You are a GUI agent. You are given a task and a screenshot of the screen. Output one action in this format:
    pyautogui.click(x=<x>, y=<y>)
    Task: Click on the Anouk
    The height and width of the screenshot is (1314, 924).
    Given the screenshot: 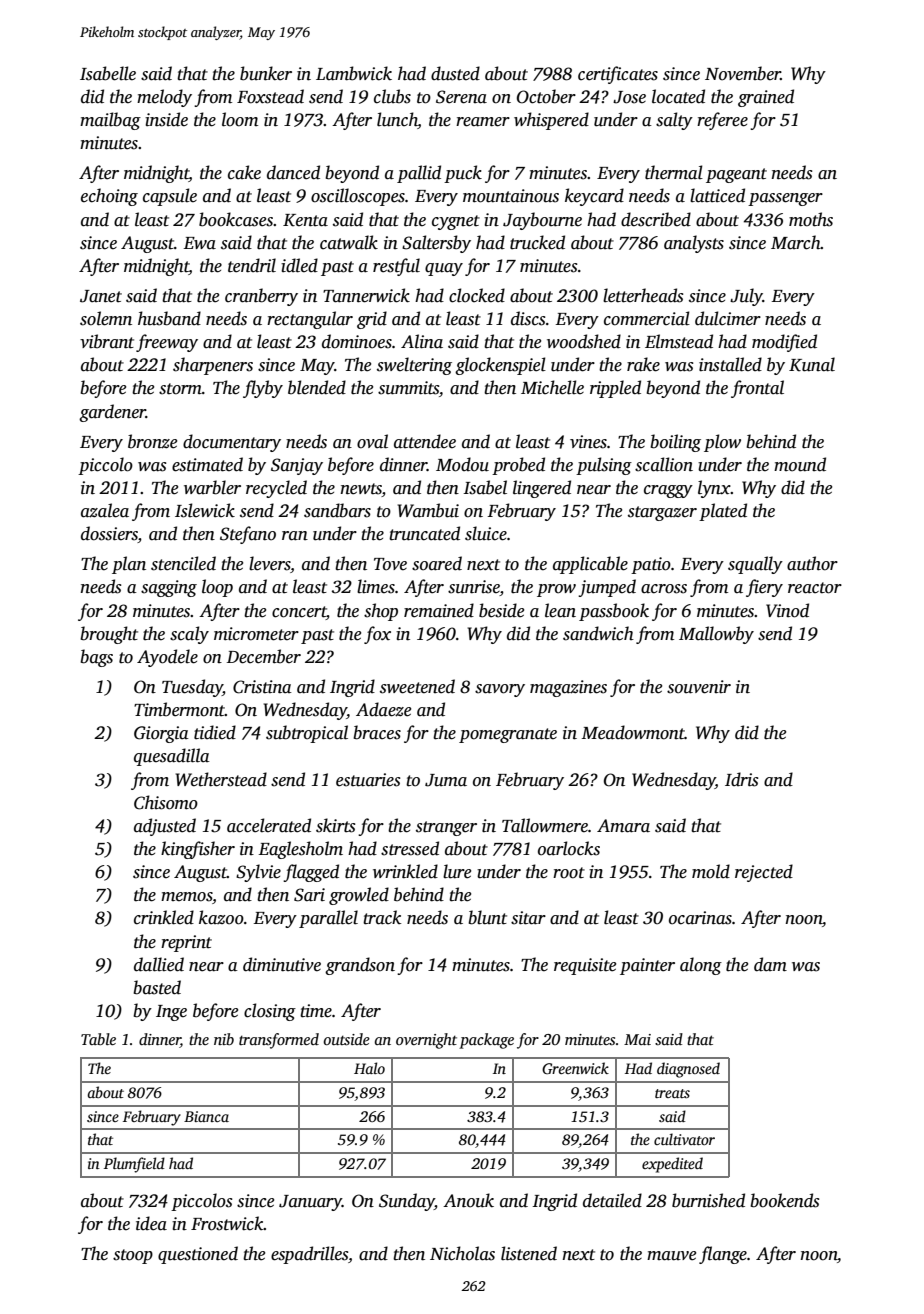 What is the action you would take?
    pyautogui.click(x=468, y=1200)
